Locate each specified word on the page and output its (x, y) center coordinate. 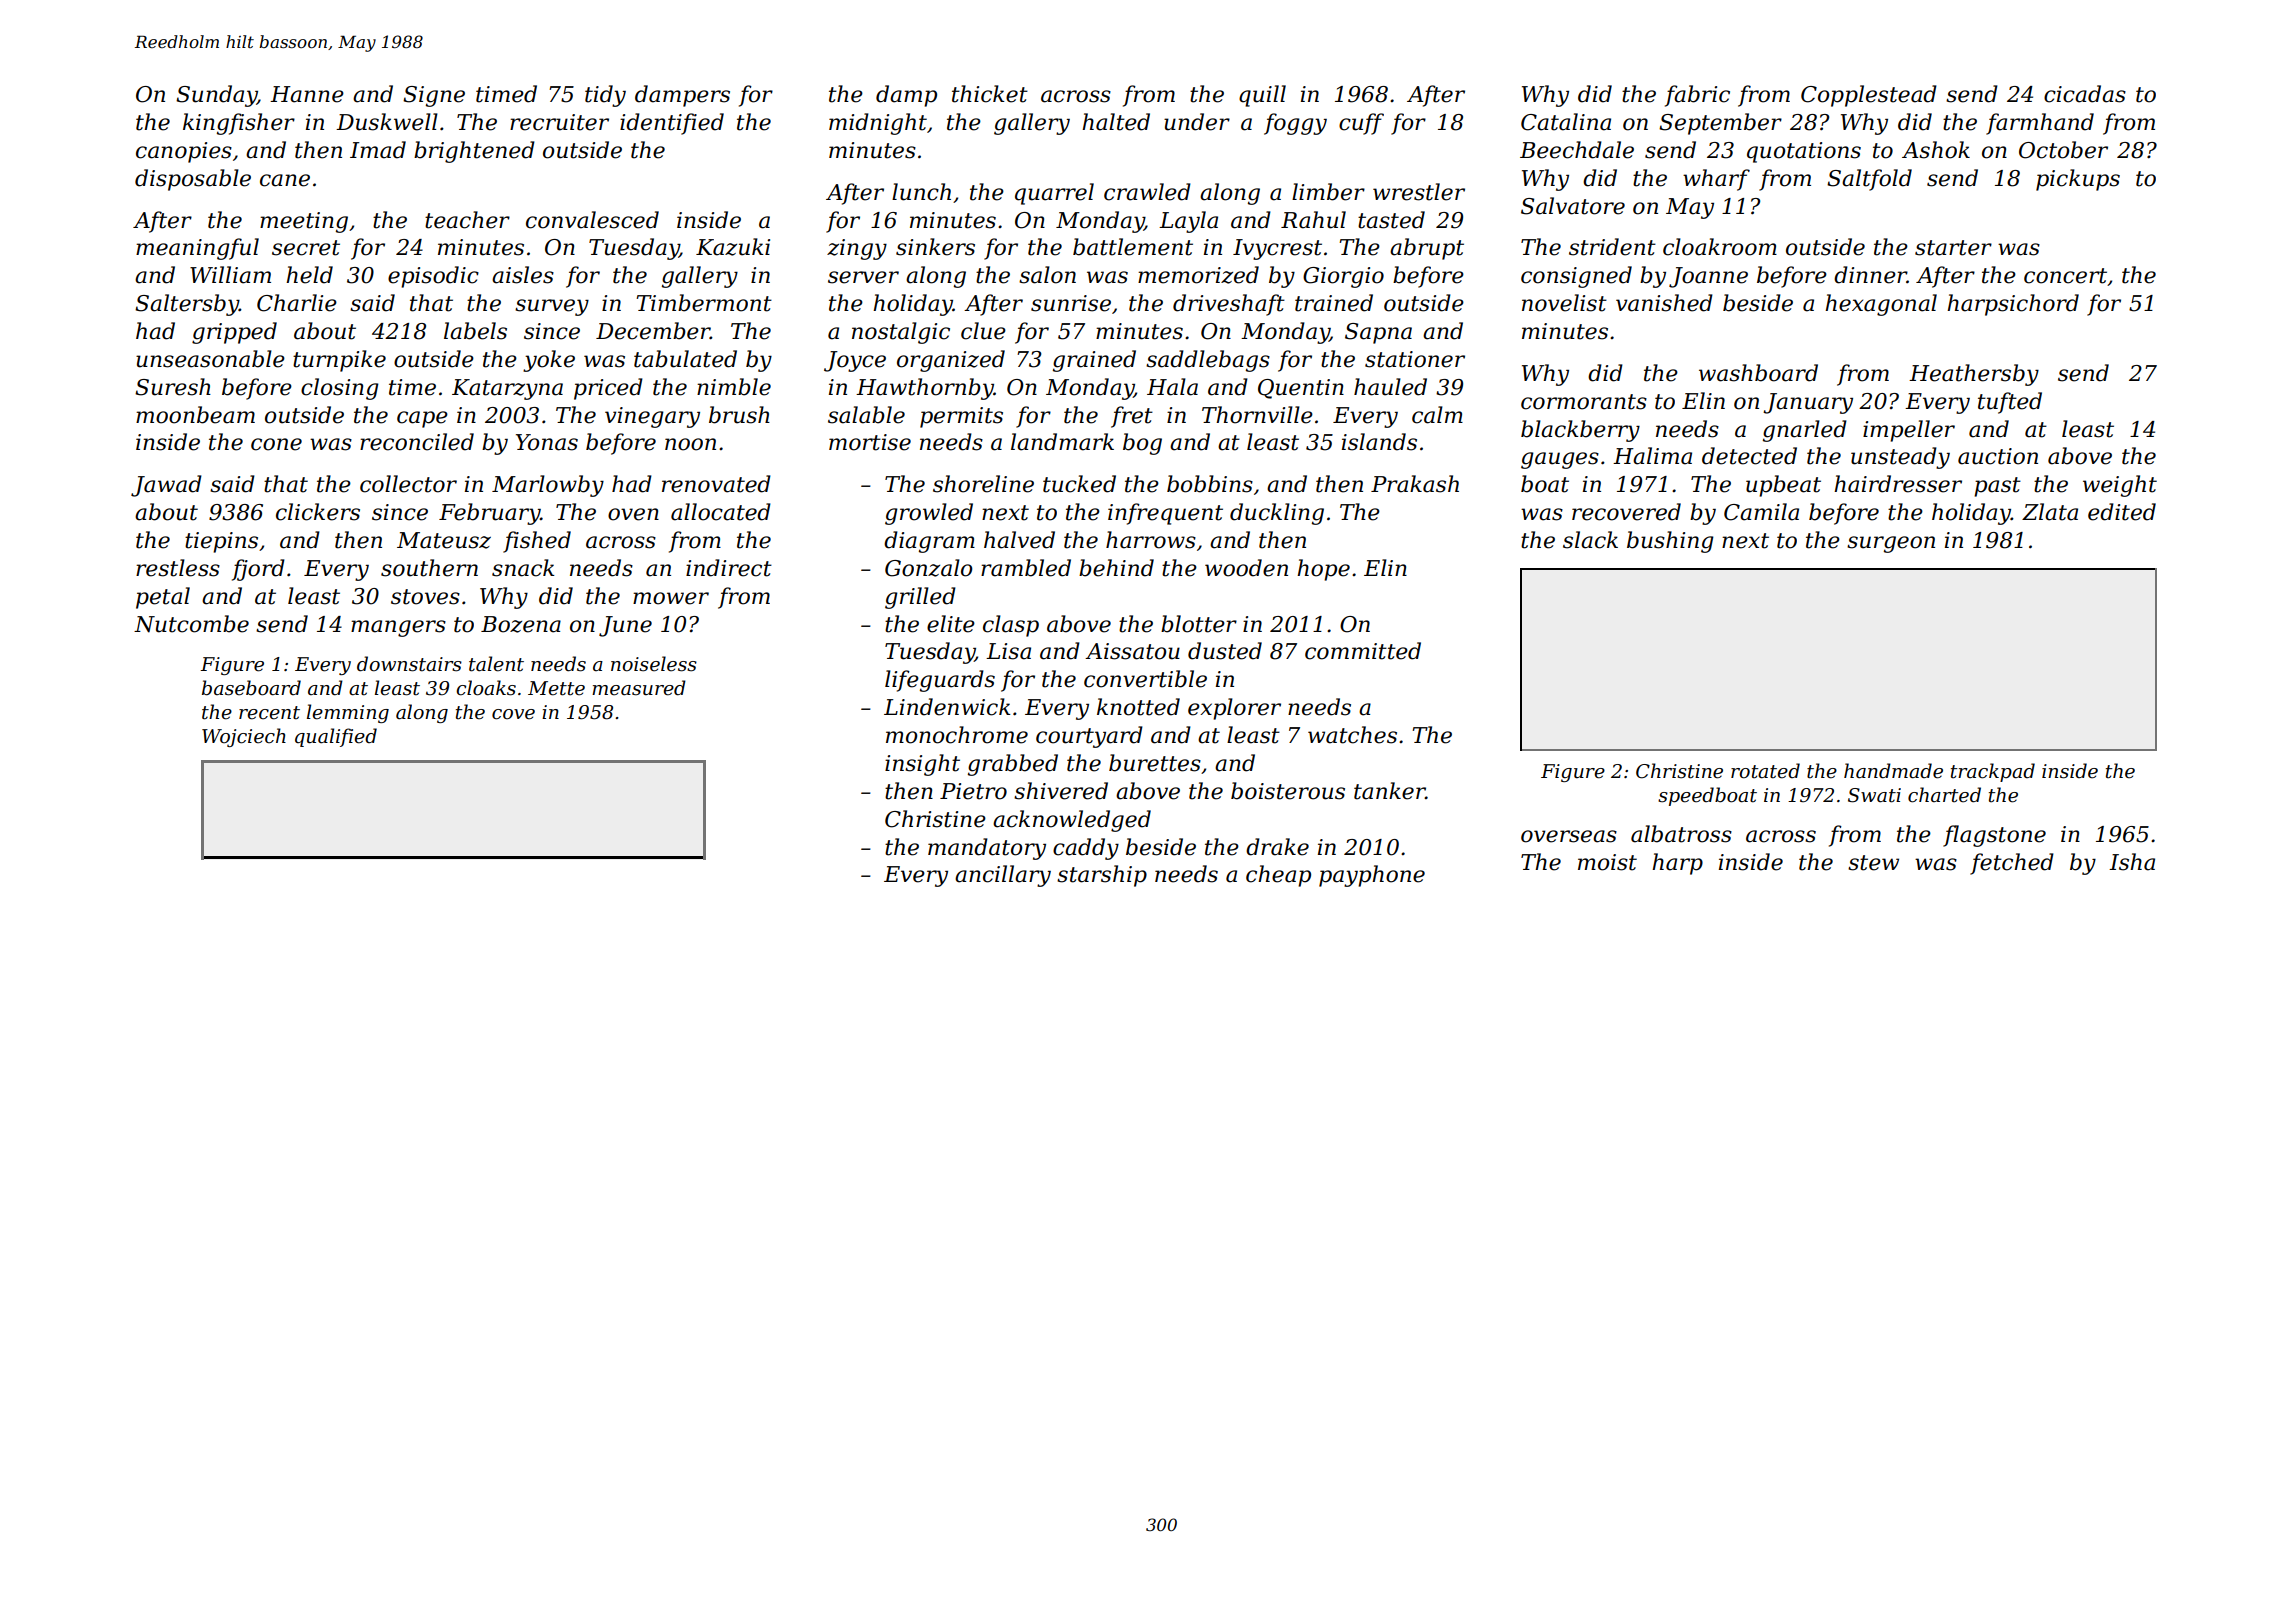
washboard (1758, 373)
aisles (523, 275)
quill (1262, 96)
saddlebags (1208, 361)
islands (1379, 442)
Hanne (307, 94)
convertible (1145, 679)
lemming (348, 713)
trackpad (1993, 772)
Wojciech (244, 737)
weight (2120, 486)
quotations (1804, 152)
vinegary (652, 417)
